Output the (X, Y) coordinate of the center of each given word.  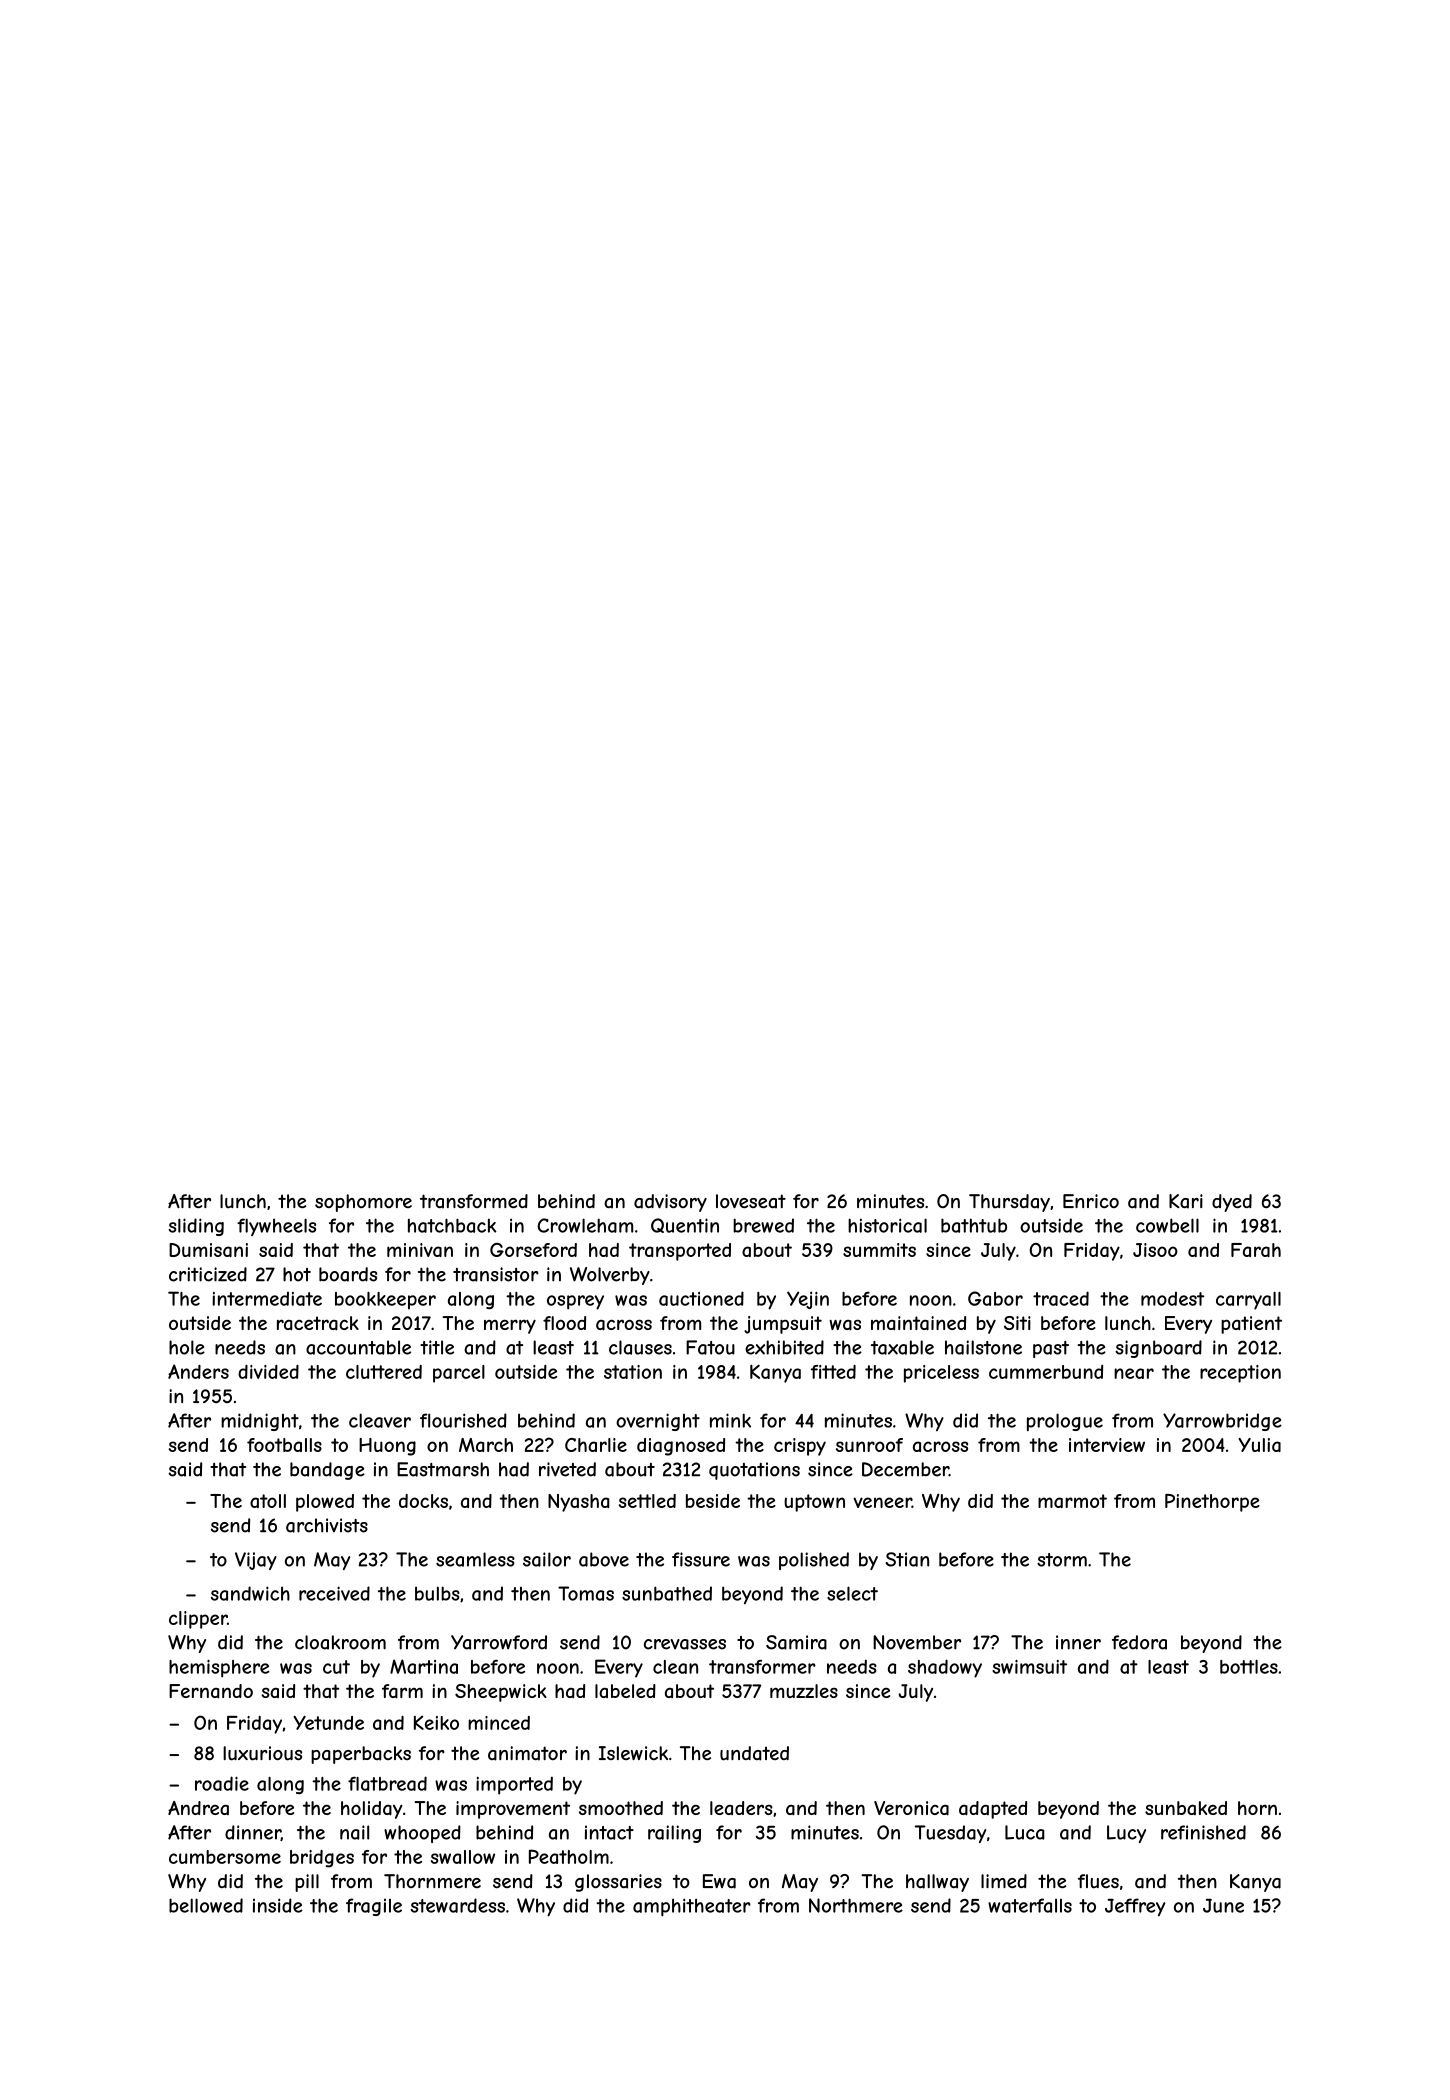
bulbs (437, 1593)
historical (887, 1225)
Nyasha (579, 1503)
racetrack (318, 1323)
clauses (640, 1347)
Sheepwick (501, 1693)
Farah (1256, 1250)
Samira (796, 1642)
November (917, 1642)
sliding (196, 1227)
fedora (1139, 1642)
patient (1251, 1325)
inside (278, 1905)
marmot (1072, 1501)
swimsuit (1029, 1667)
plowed (325, 1503)
